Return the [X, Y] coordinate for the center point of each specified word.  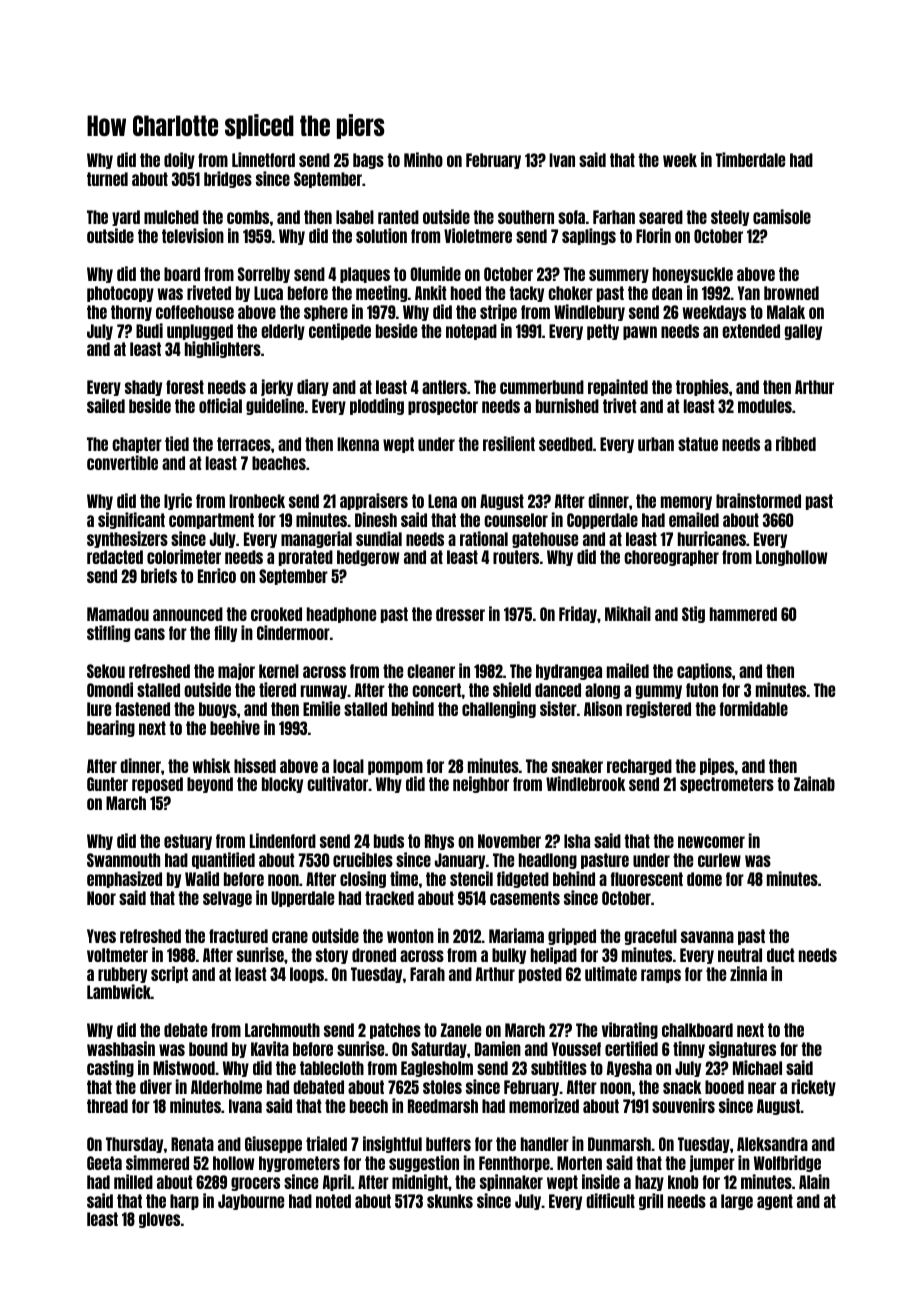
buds [389, 841]
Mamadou [118, 614]
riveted [209, 292]
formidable [754, 708]
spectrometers [727, 785]
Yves [101, 936]
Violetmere [478, 235]
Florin [653, 235]
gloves [159, 1220]
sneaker [577, 766]
